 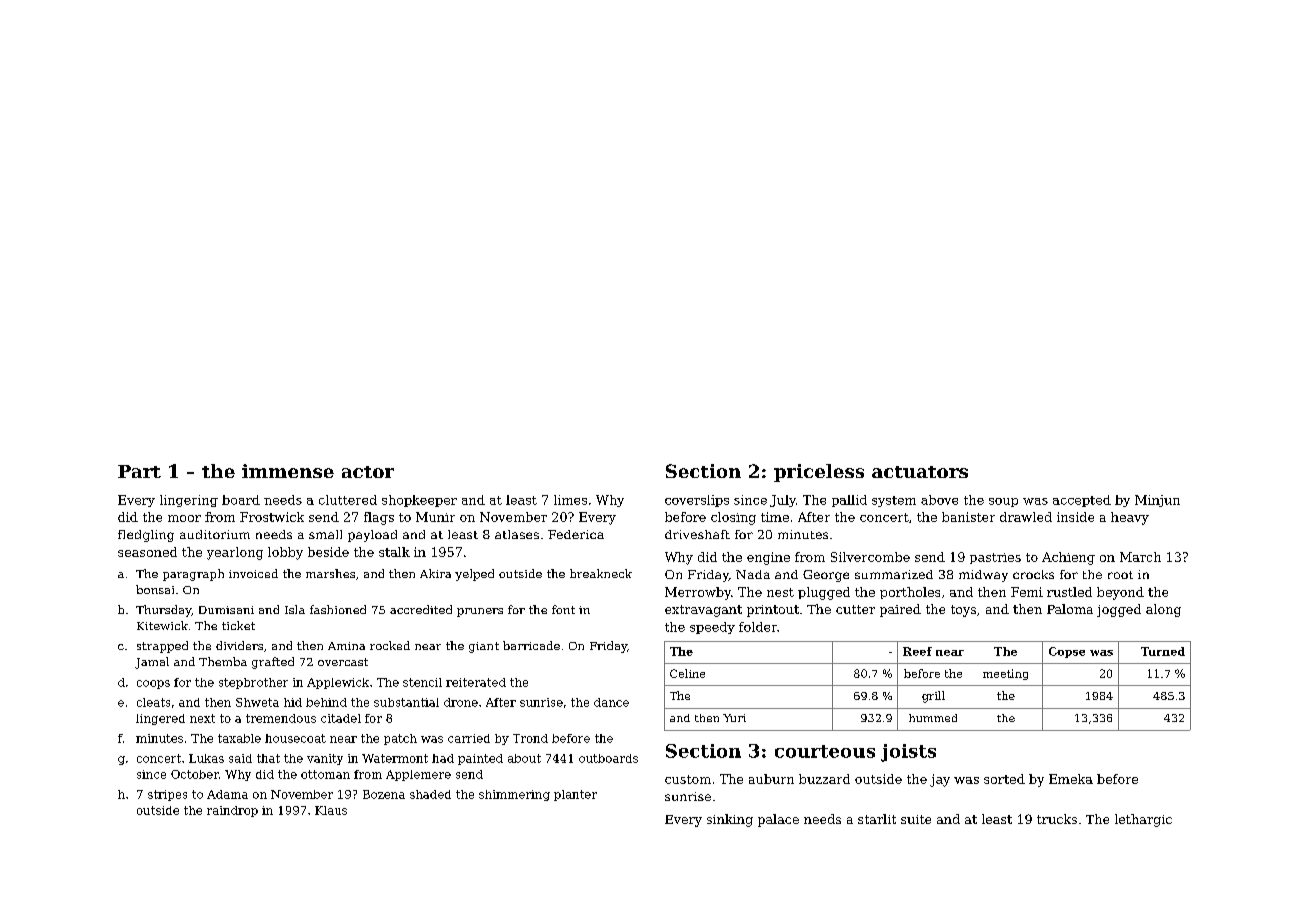 What do you see at coordinates (920, 472) in the image?
I see `actuators` at bounding box center [920, 472].
